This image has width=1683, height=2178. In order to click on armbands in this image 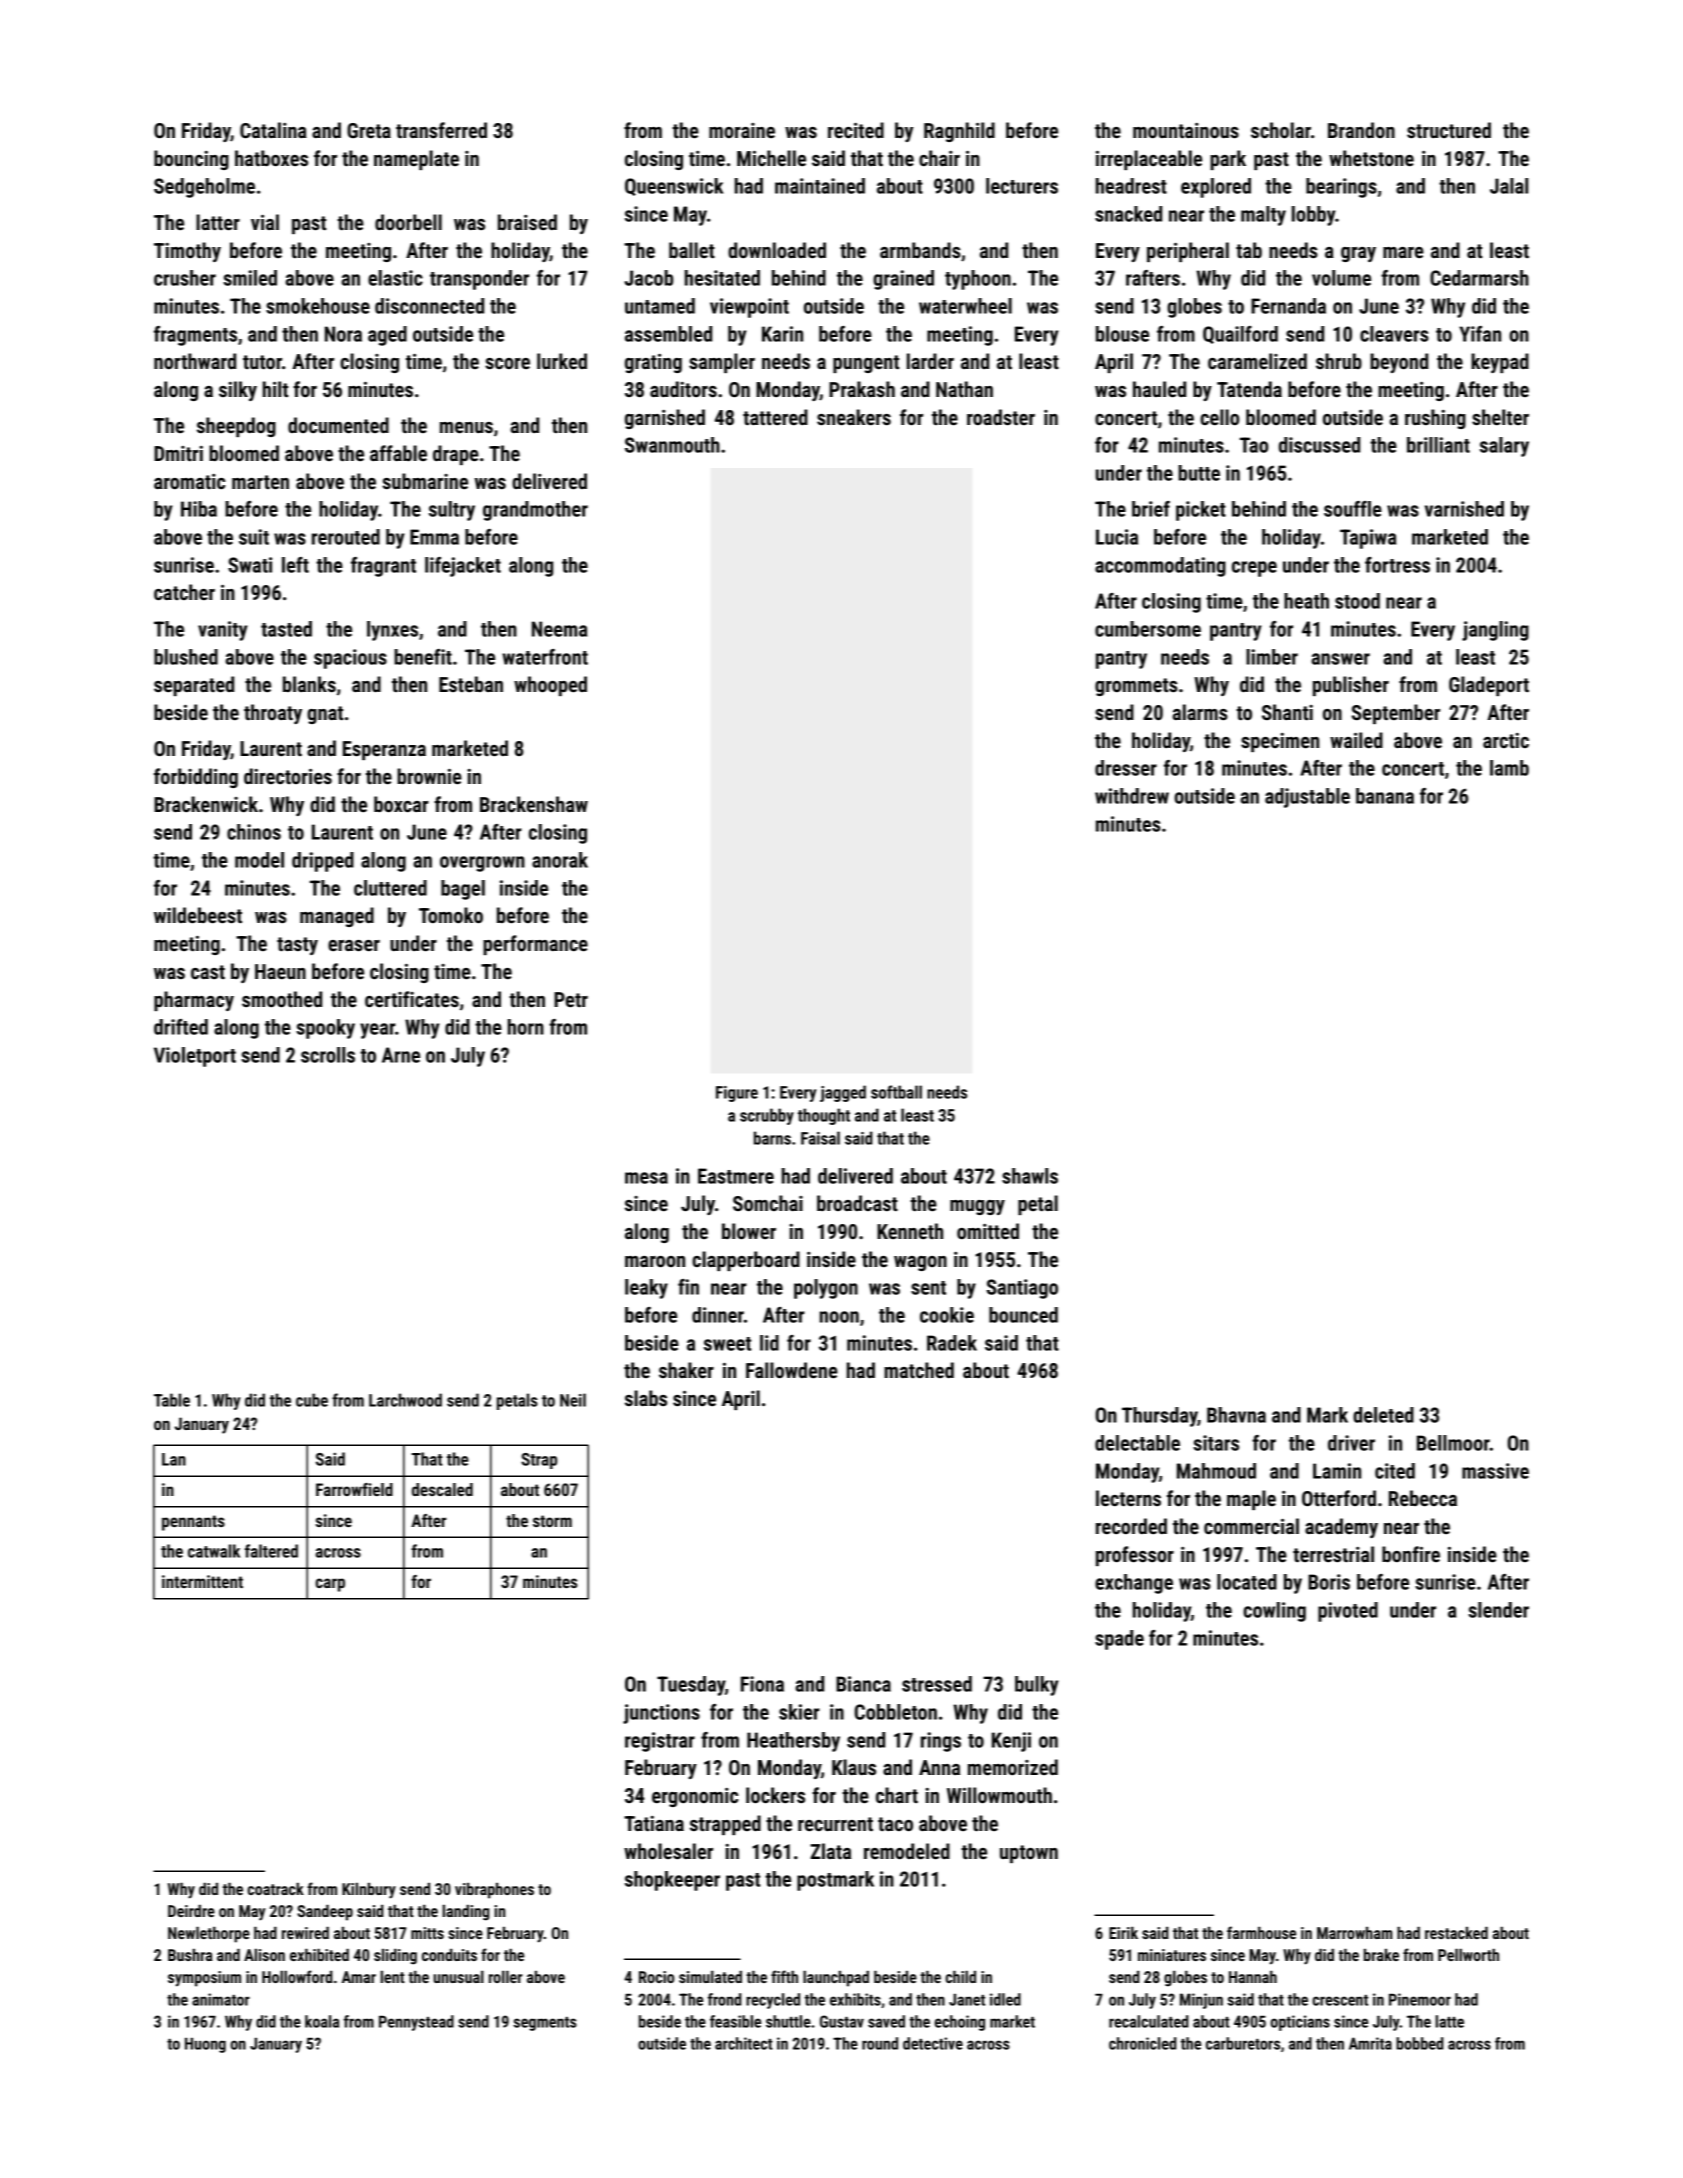, I will do `click(920, 250)`.
